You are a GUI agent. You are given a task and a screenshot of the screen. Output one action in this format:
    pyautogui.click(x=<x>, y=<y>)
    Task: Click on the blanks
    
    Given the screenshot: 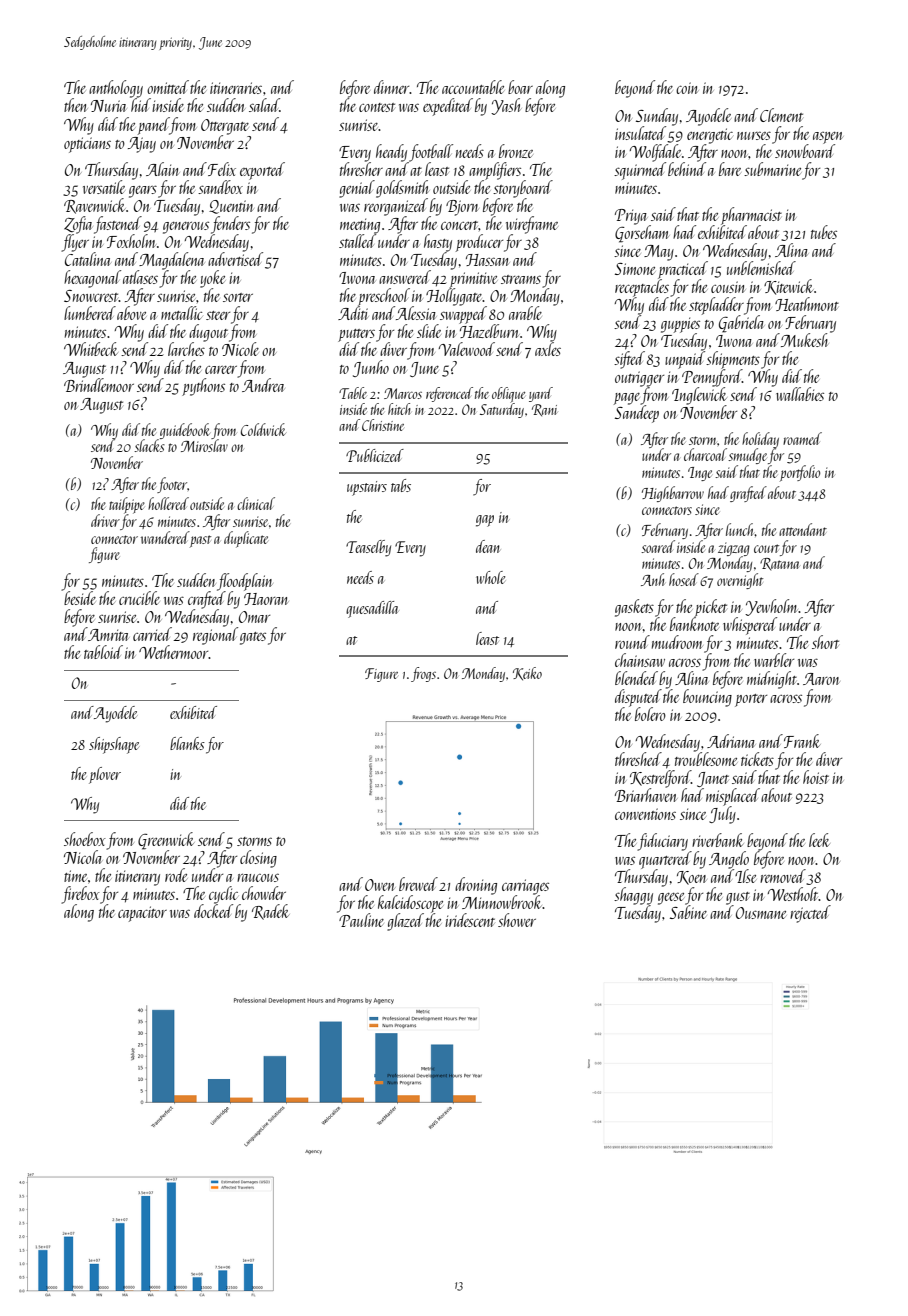 What is the action you would take?
    pyautogui.click(x=187, y=743)
